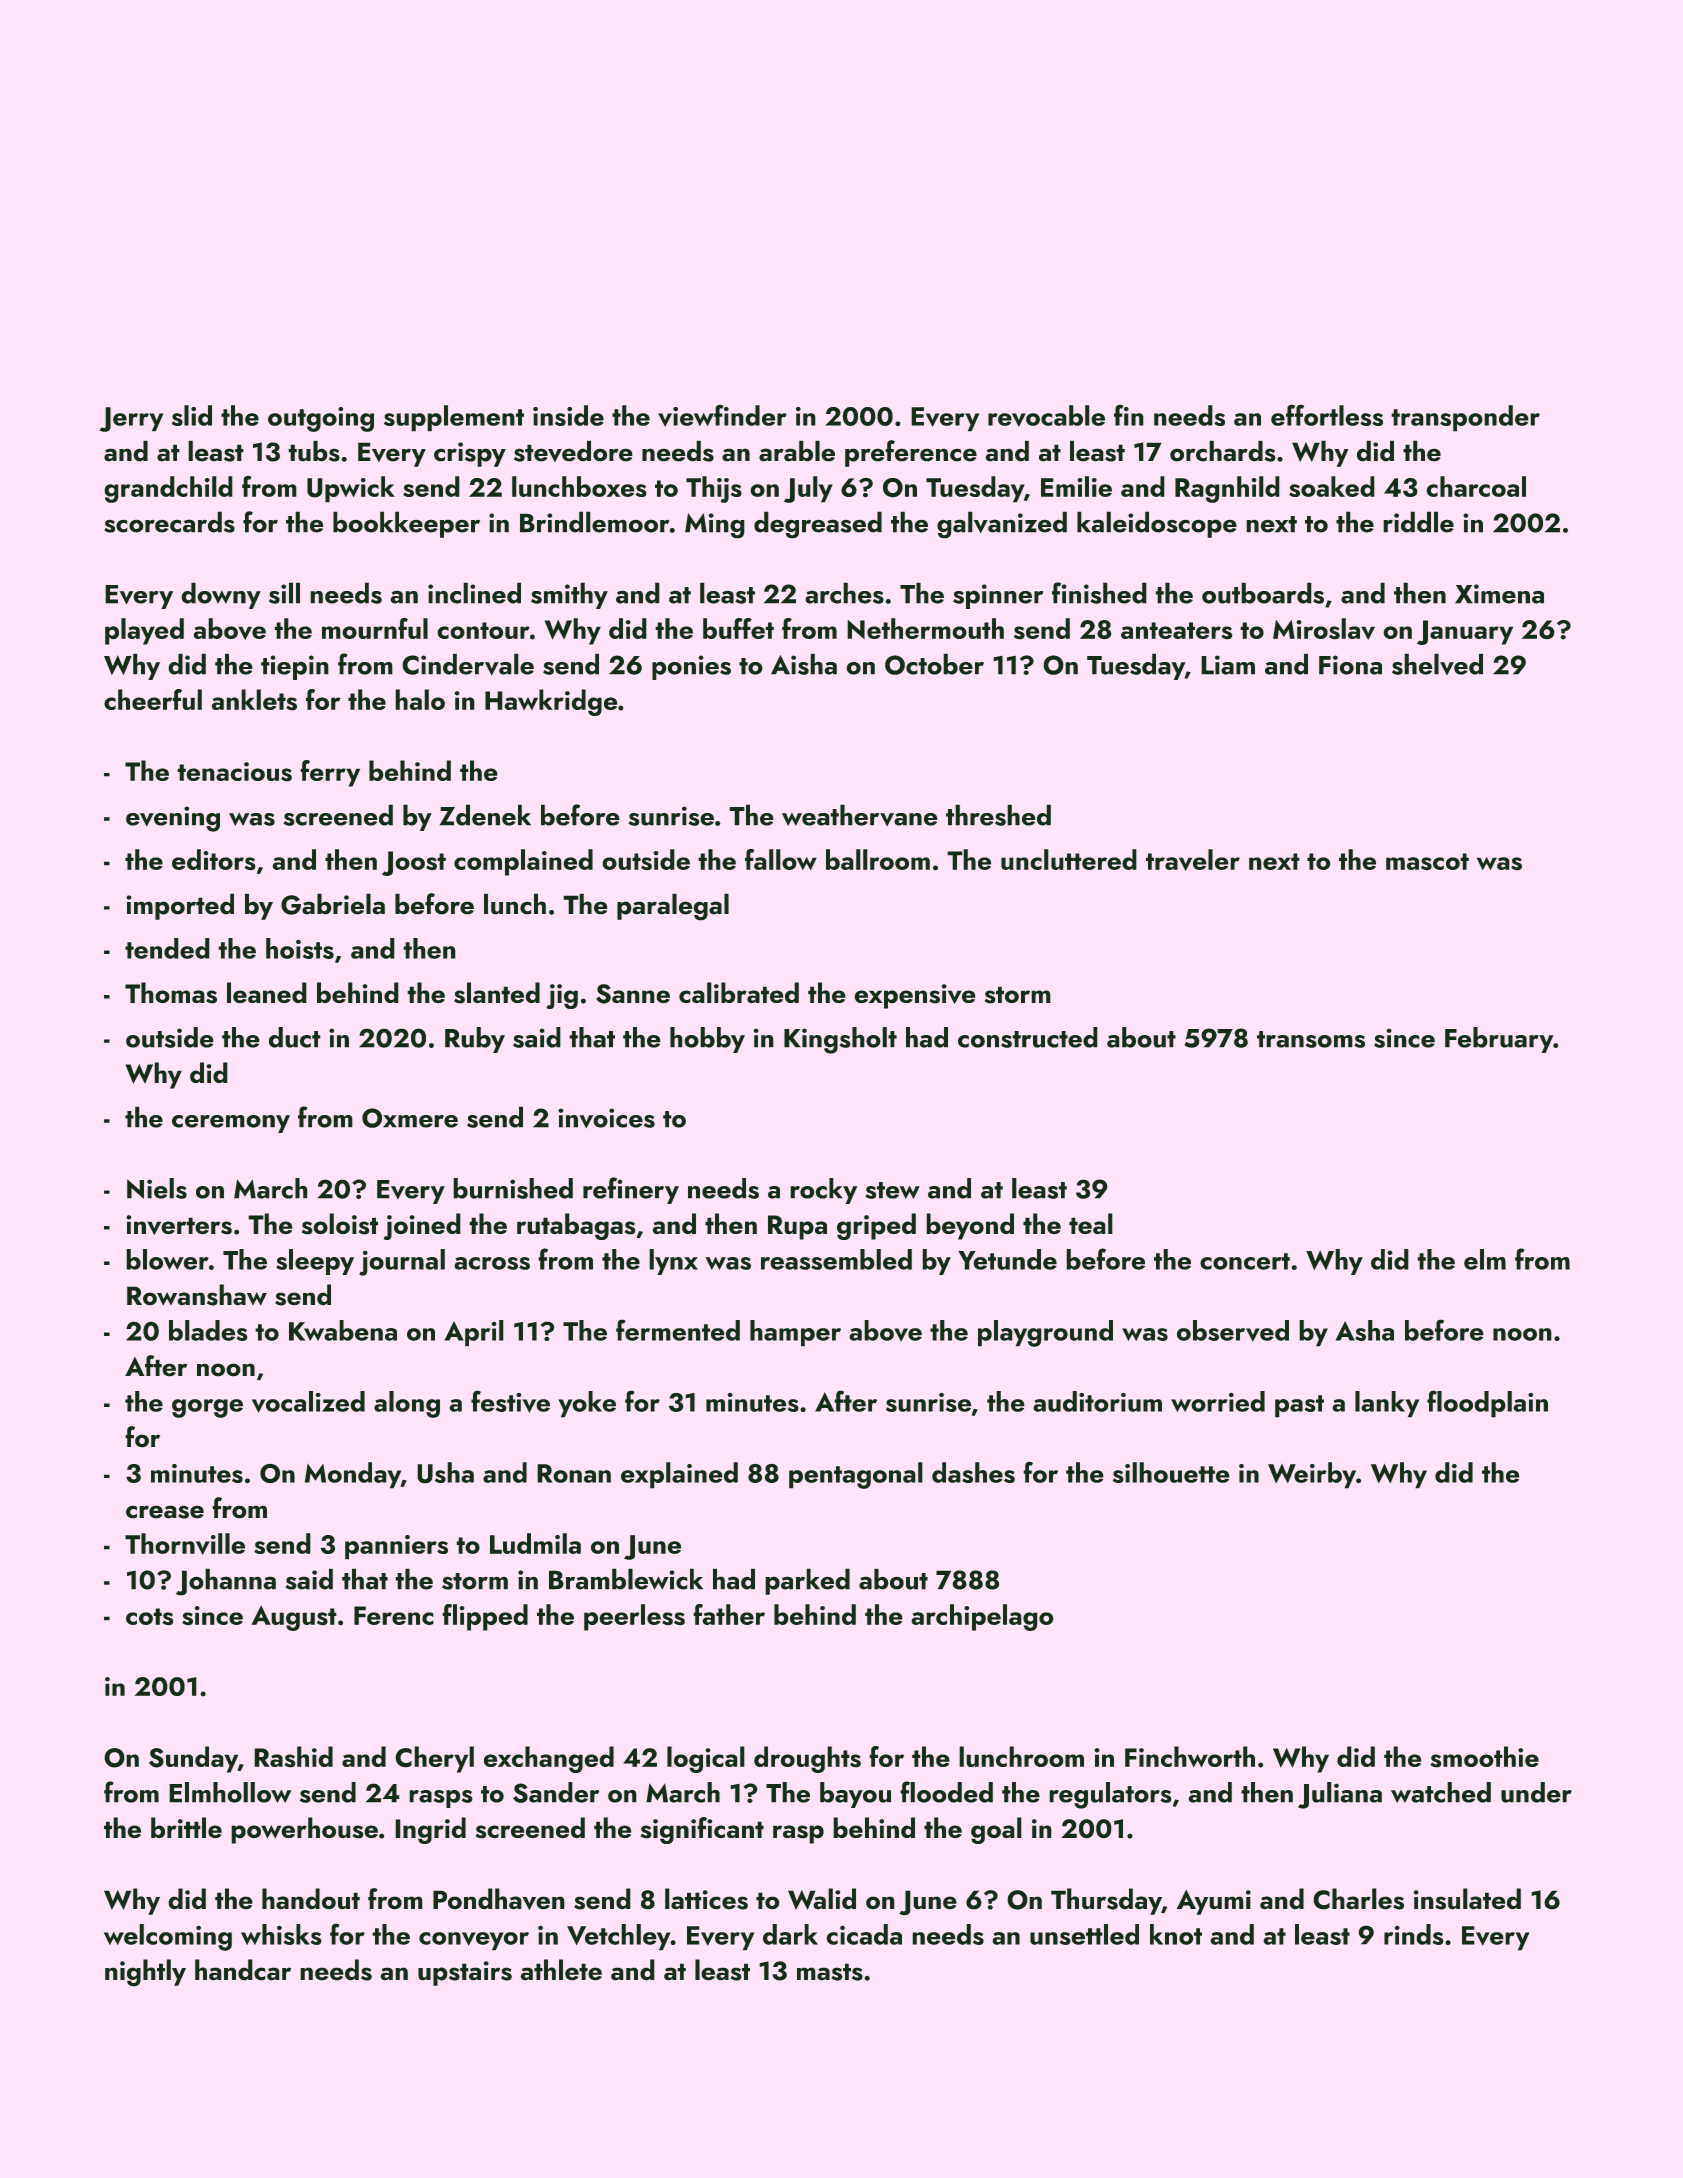 The image size is (1683, 2178). I want to click on soloist, so click(340, 1224).
